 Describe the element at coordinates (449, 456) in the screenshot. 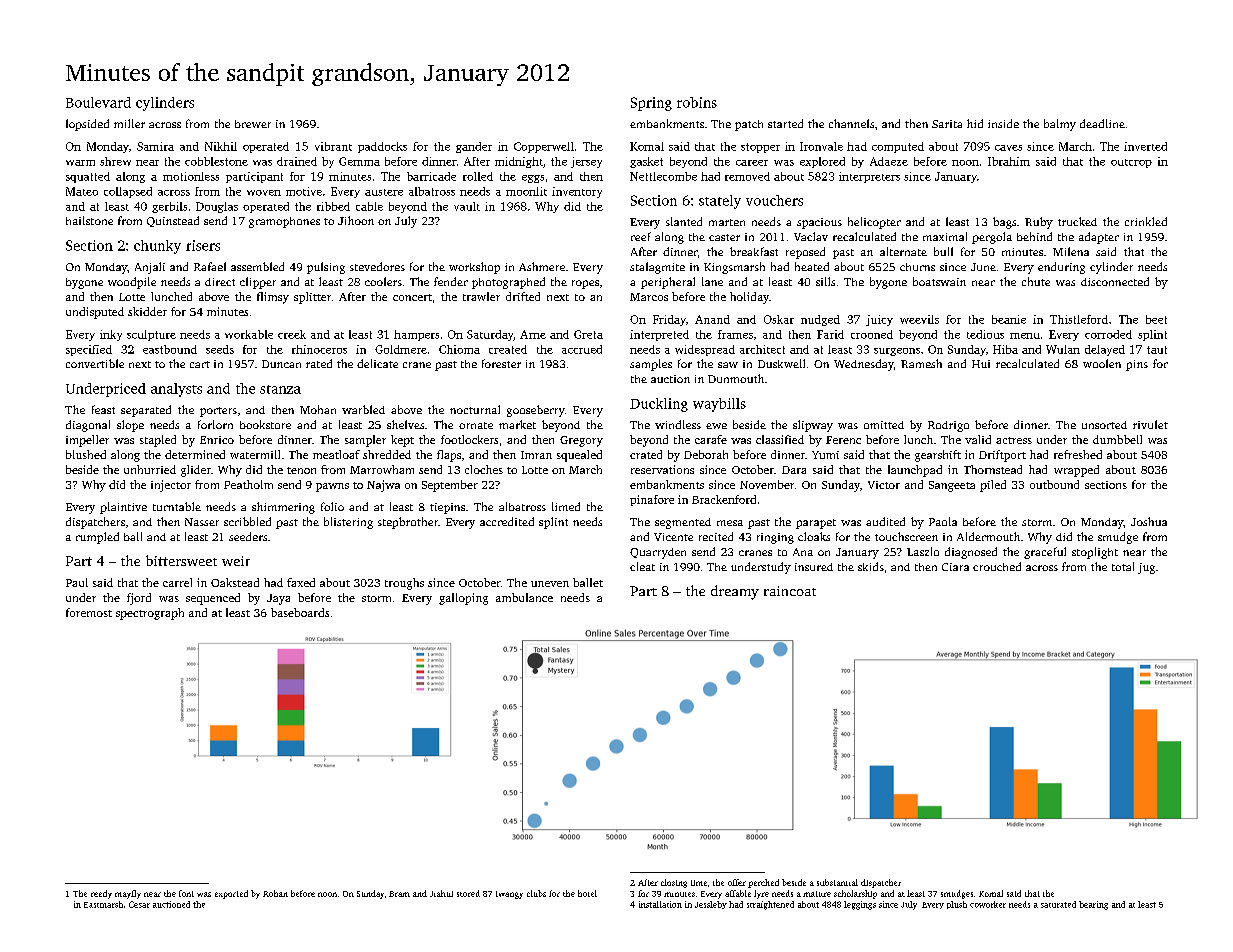

I see `flaps` at that location.
